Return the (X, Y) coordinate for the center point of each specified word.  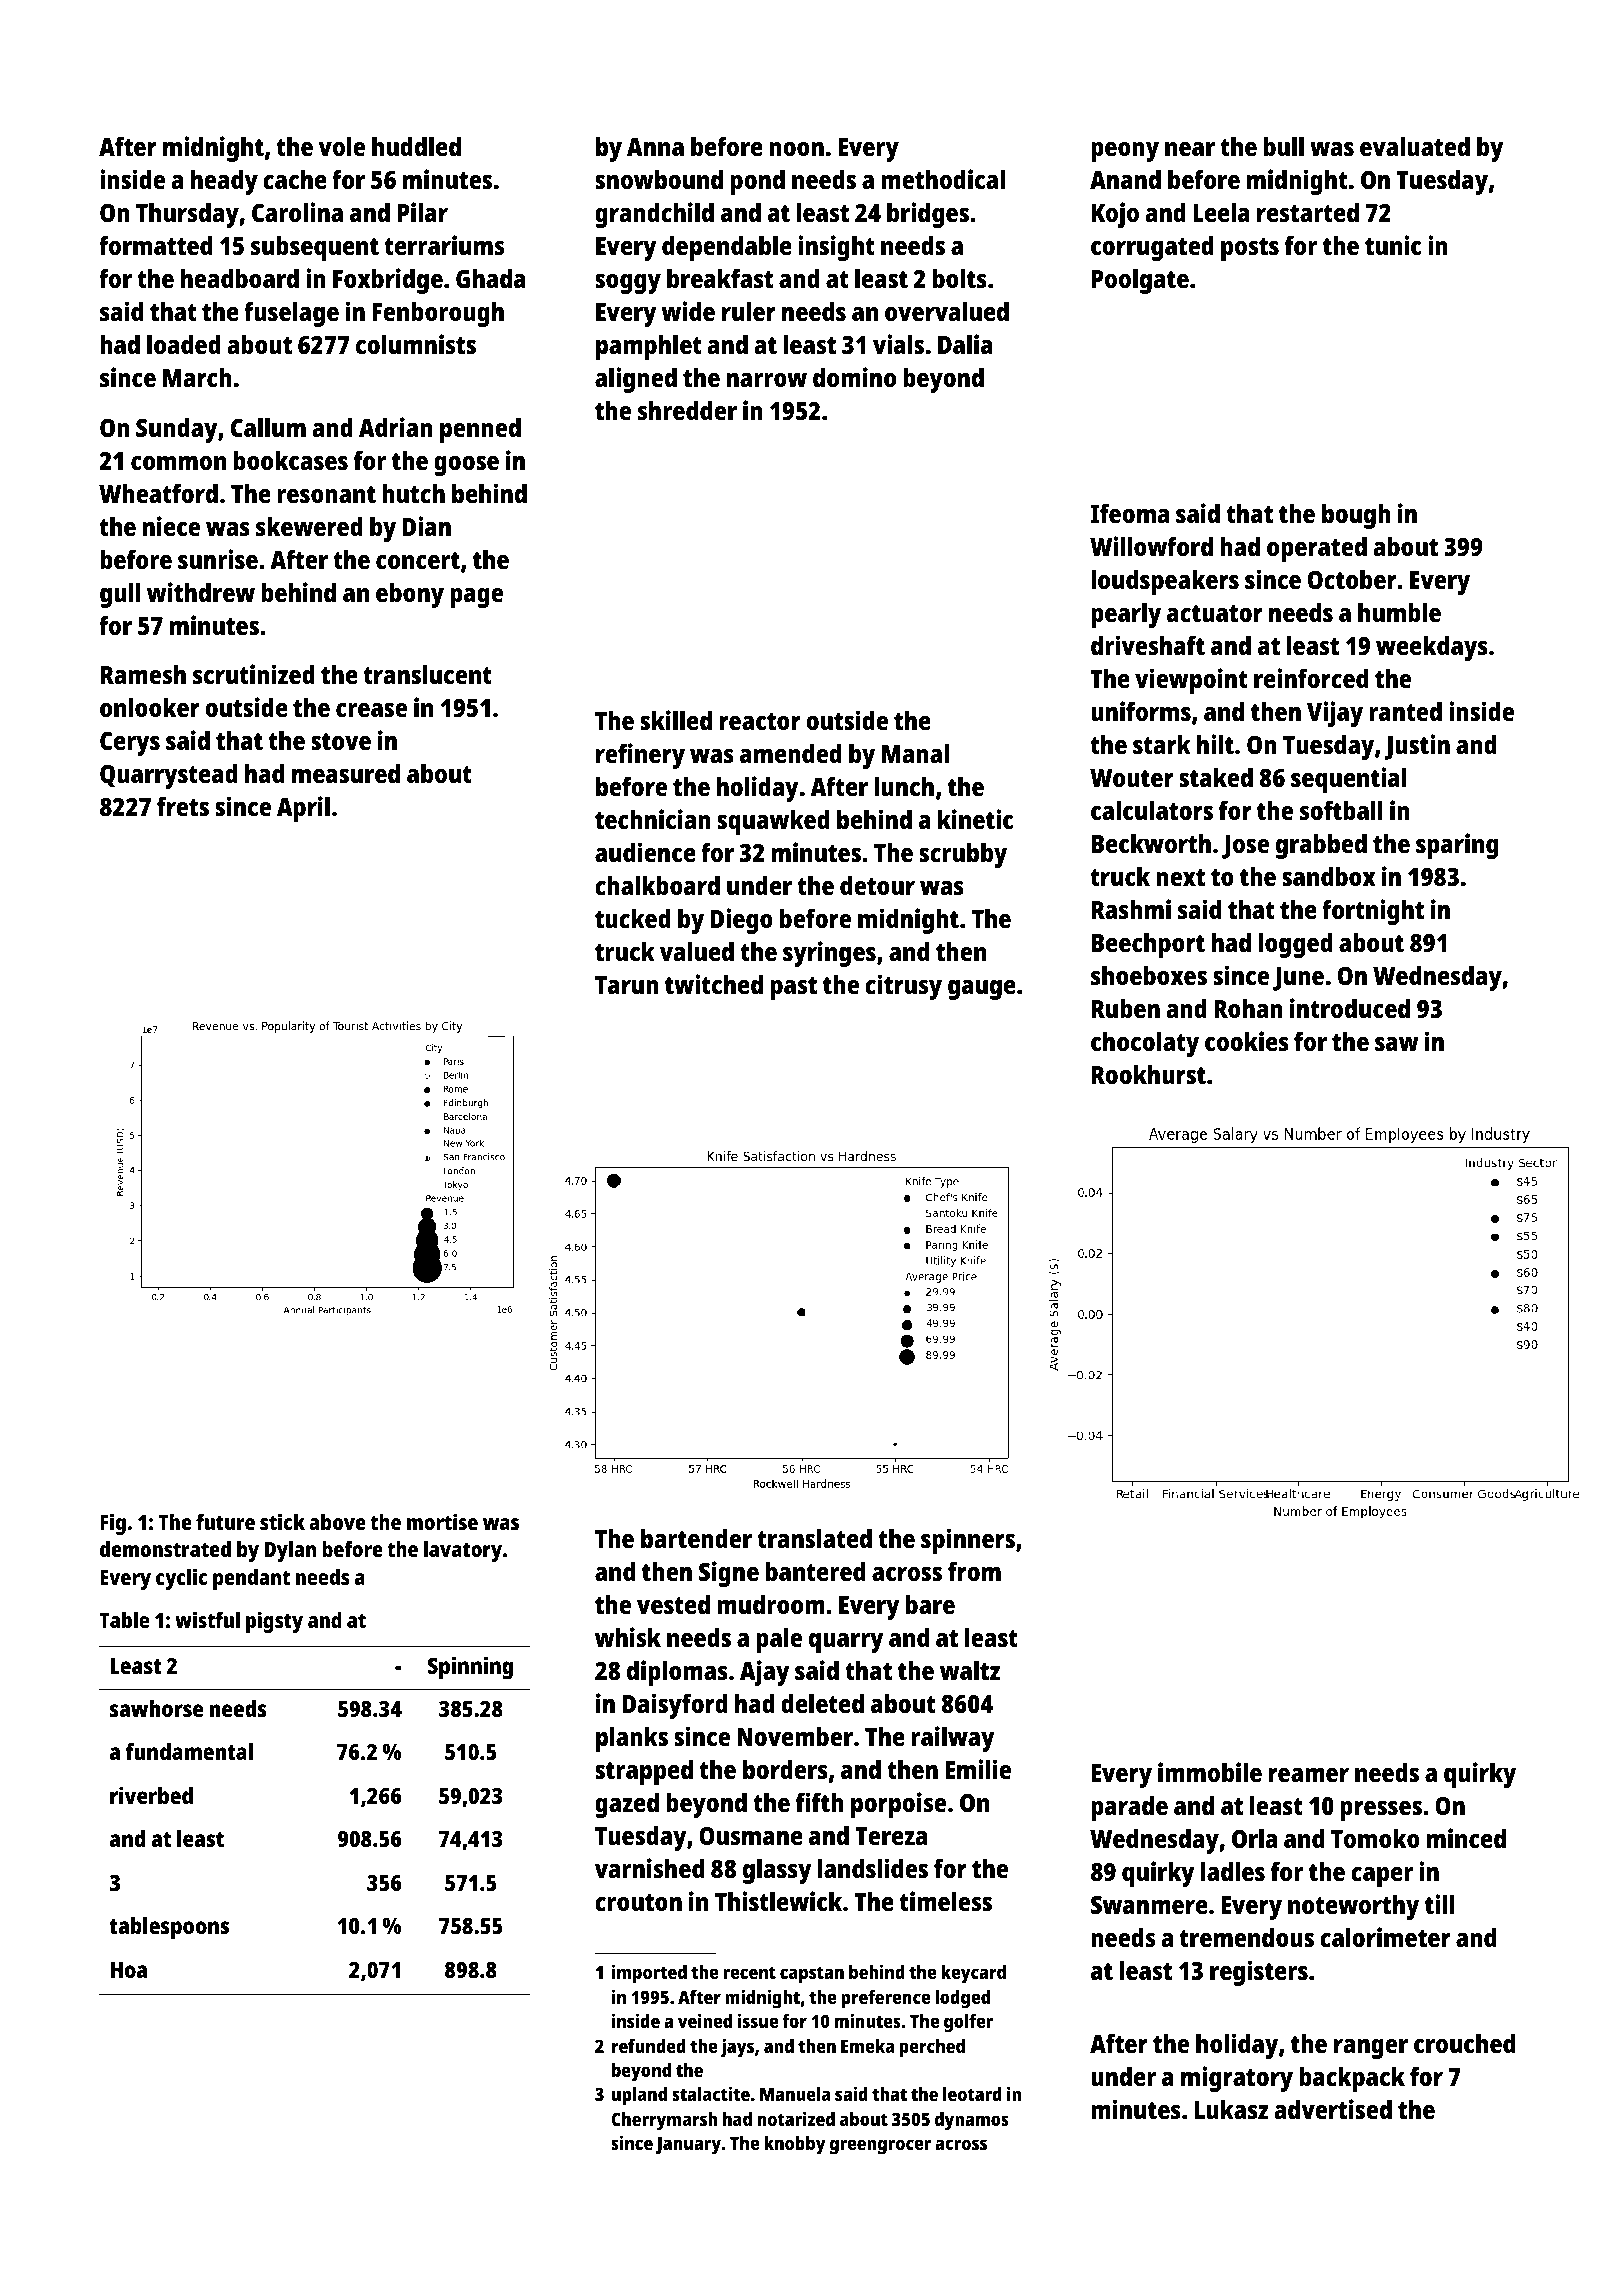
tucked (633, 918)
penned (480, 430)
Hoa (128, 1970)
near (1190, 149)
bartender (696, 1538)
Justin (1417, 747)
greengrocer (880, 2147)
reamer (1309, 1775)
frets (183, 806)
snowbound (659, 179)
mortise (442, 1521)
